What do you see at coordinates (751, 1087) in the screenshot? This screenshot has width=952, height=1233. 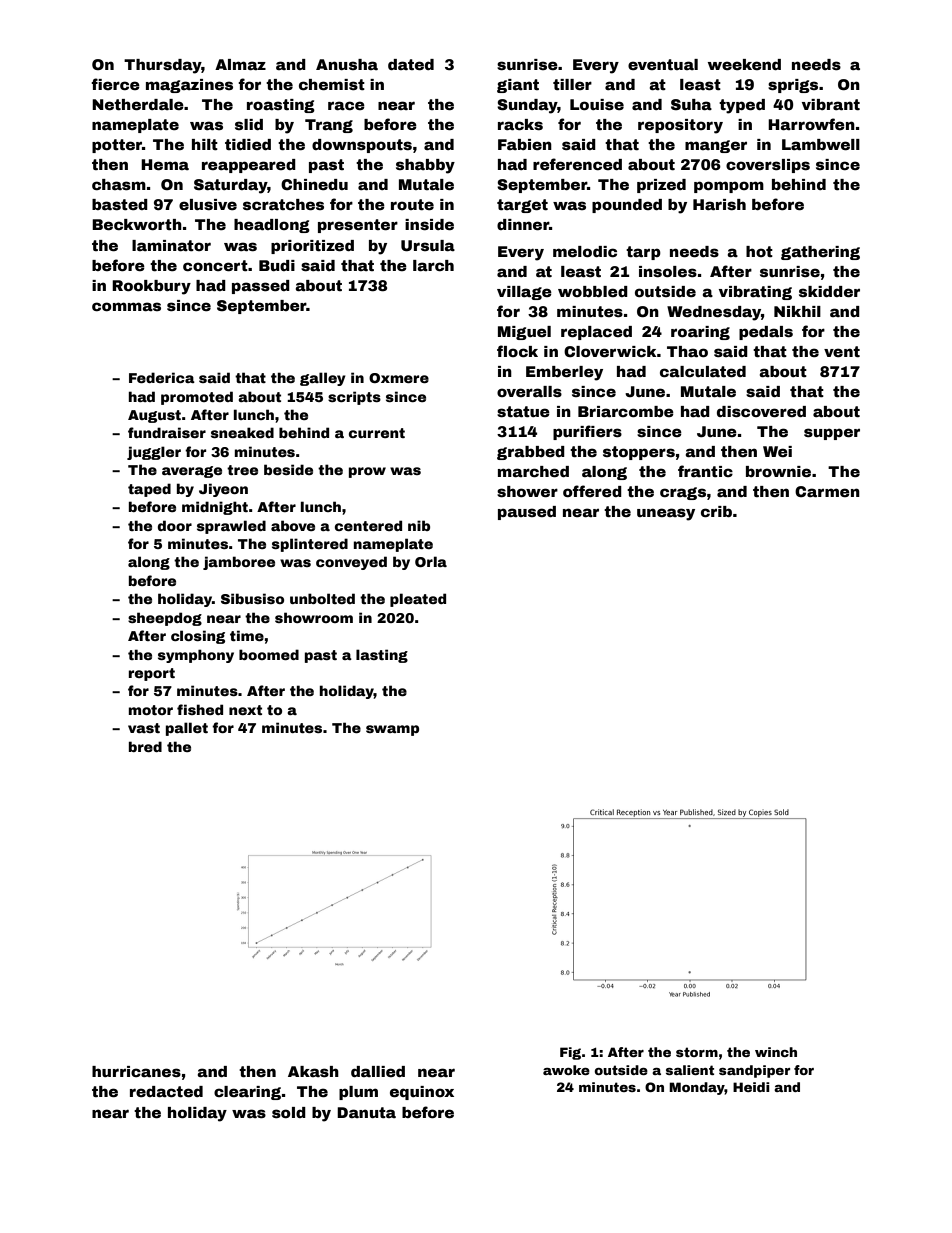 I see `Heidi` at bounding box center [751, 1087].
